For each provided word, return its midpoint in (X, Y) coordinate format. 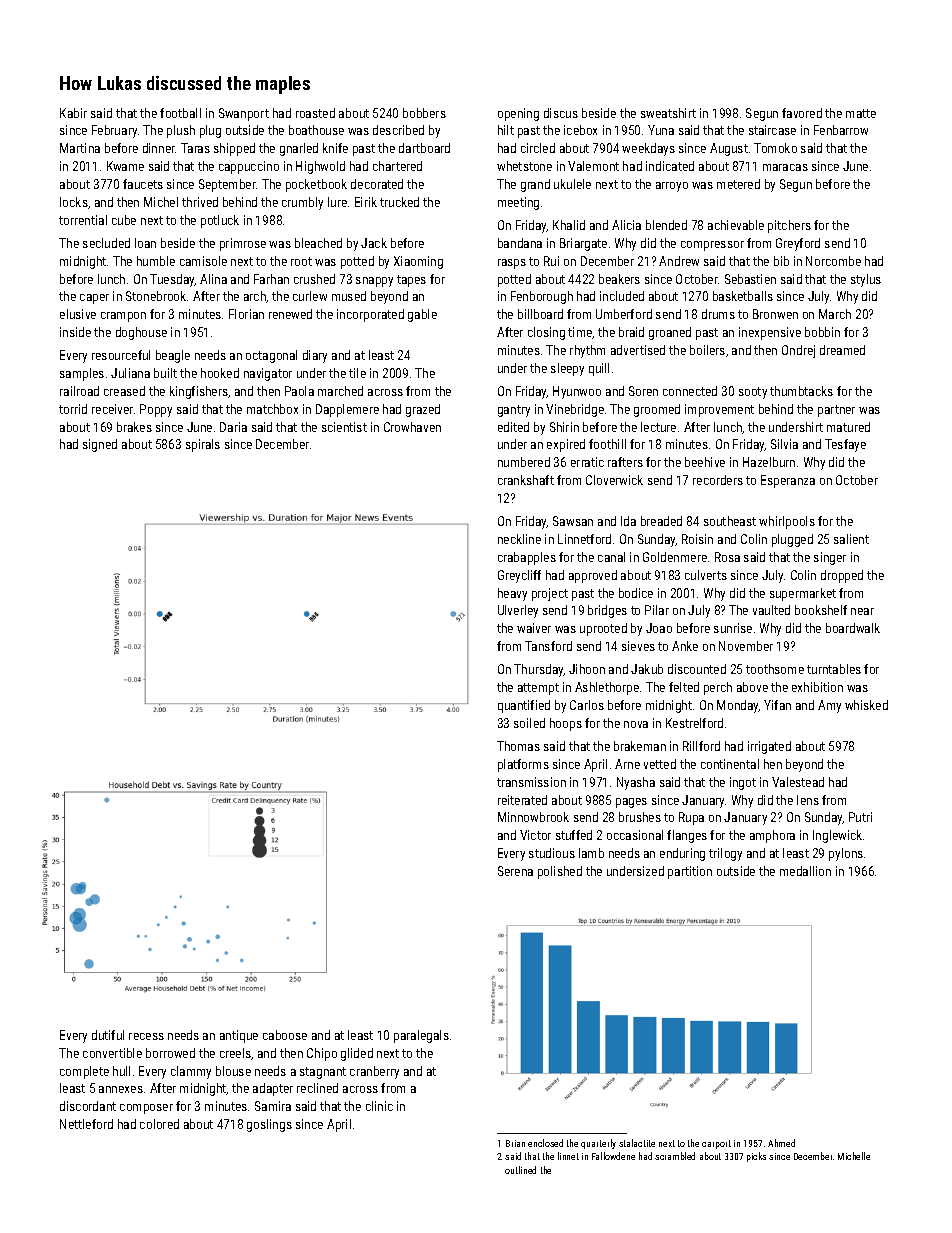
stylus (866, 280)
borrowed (170, 1053)
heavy (512, 594)
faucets (143, 184)
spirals (203, 445)
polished (560, 872)
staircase (772, 130)
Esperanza (788, 481)
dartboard (424, 148)
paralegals (421, 1036)
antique (239, 1036)
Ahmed (781, 1143)
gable (422, 315)
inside (75, 332)
